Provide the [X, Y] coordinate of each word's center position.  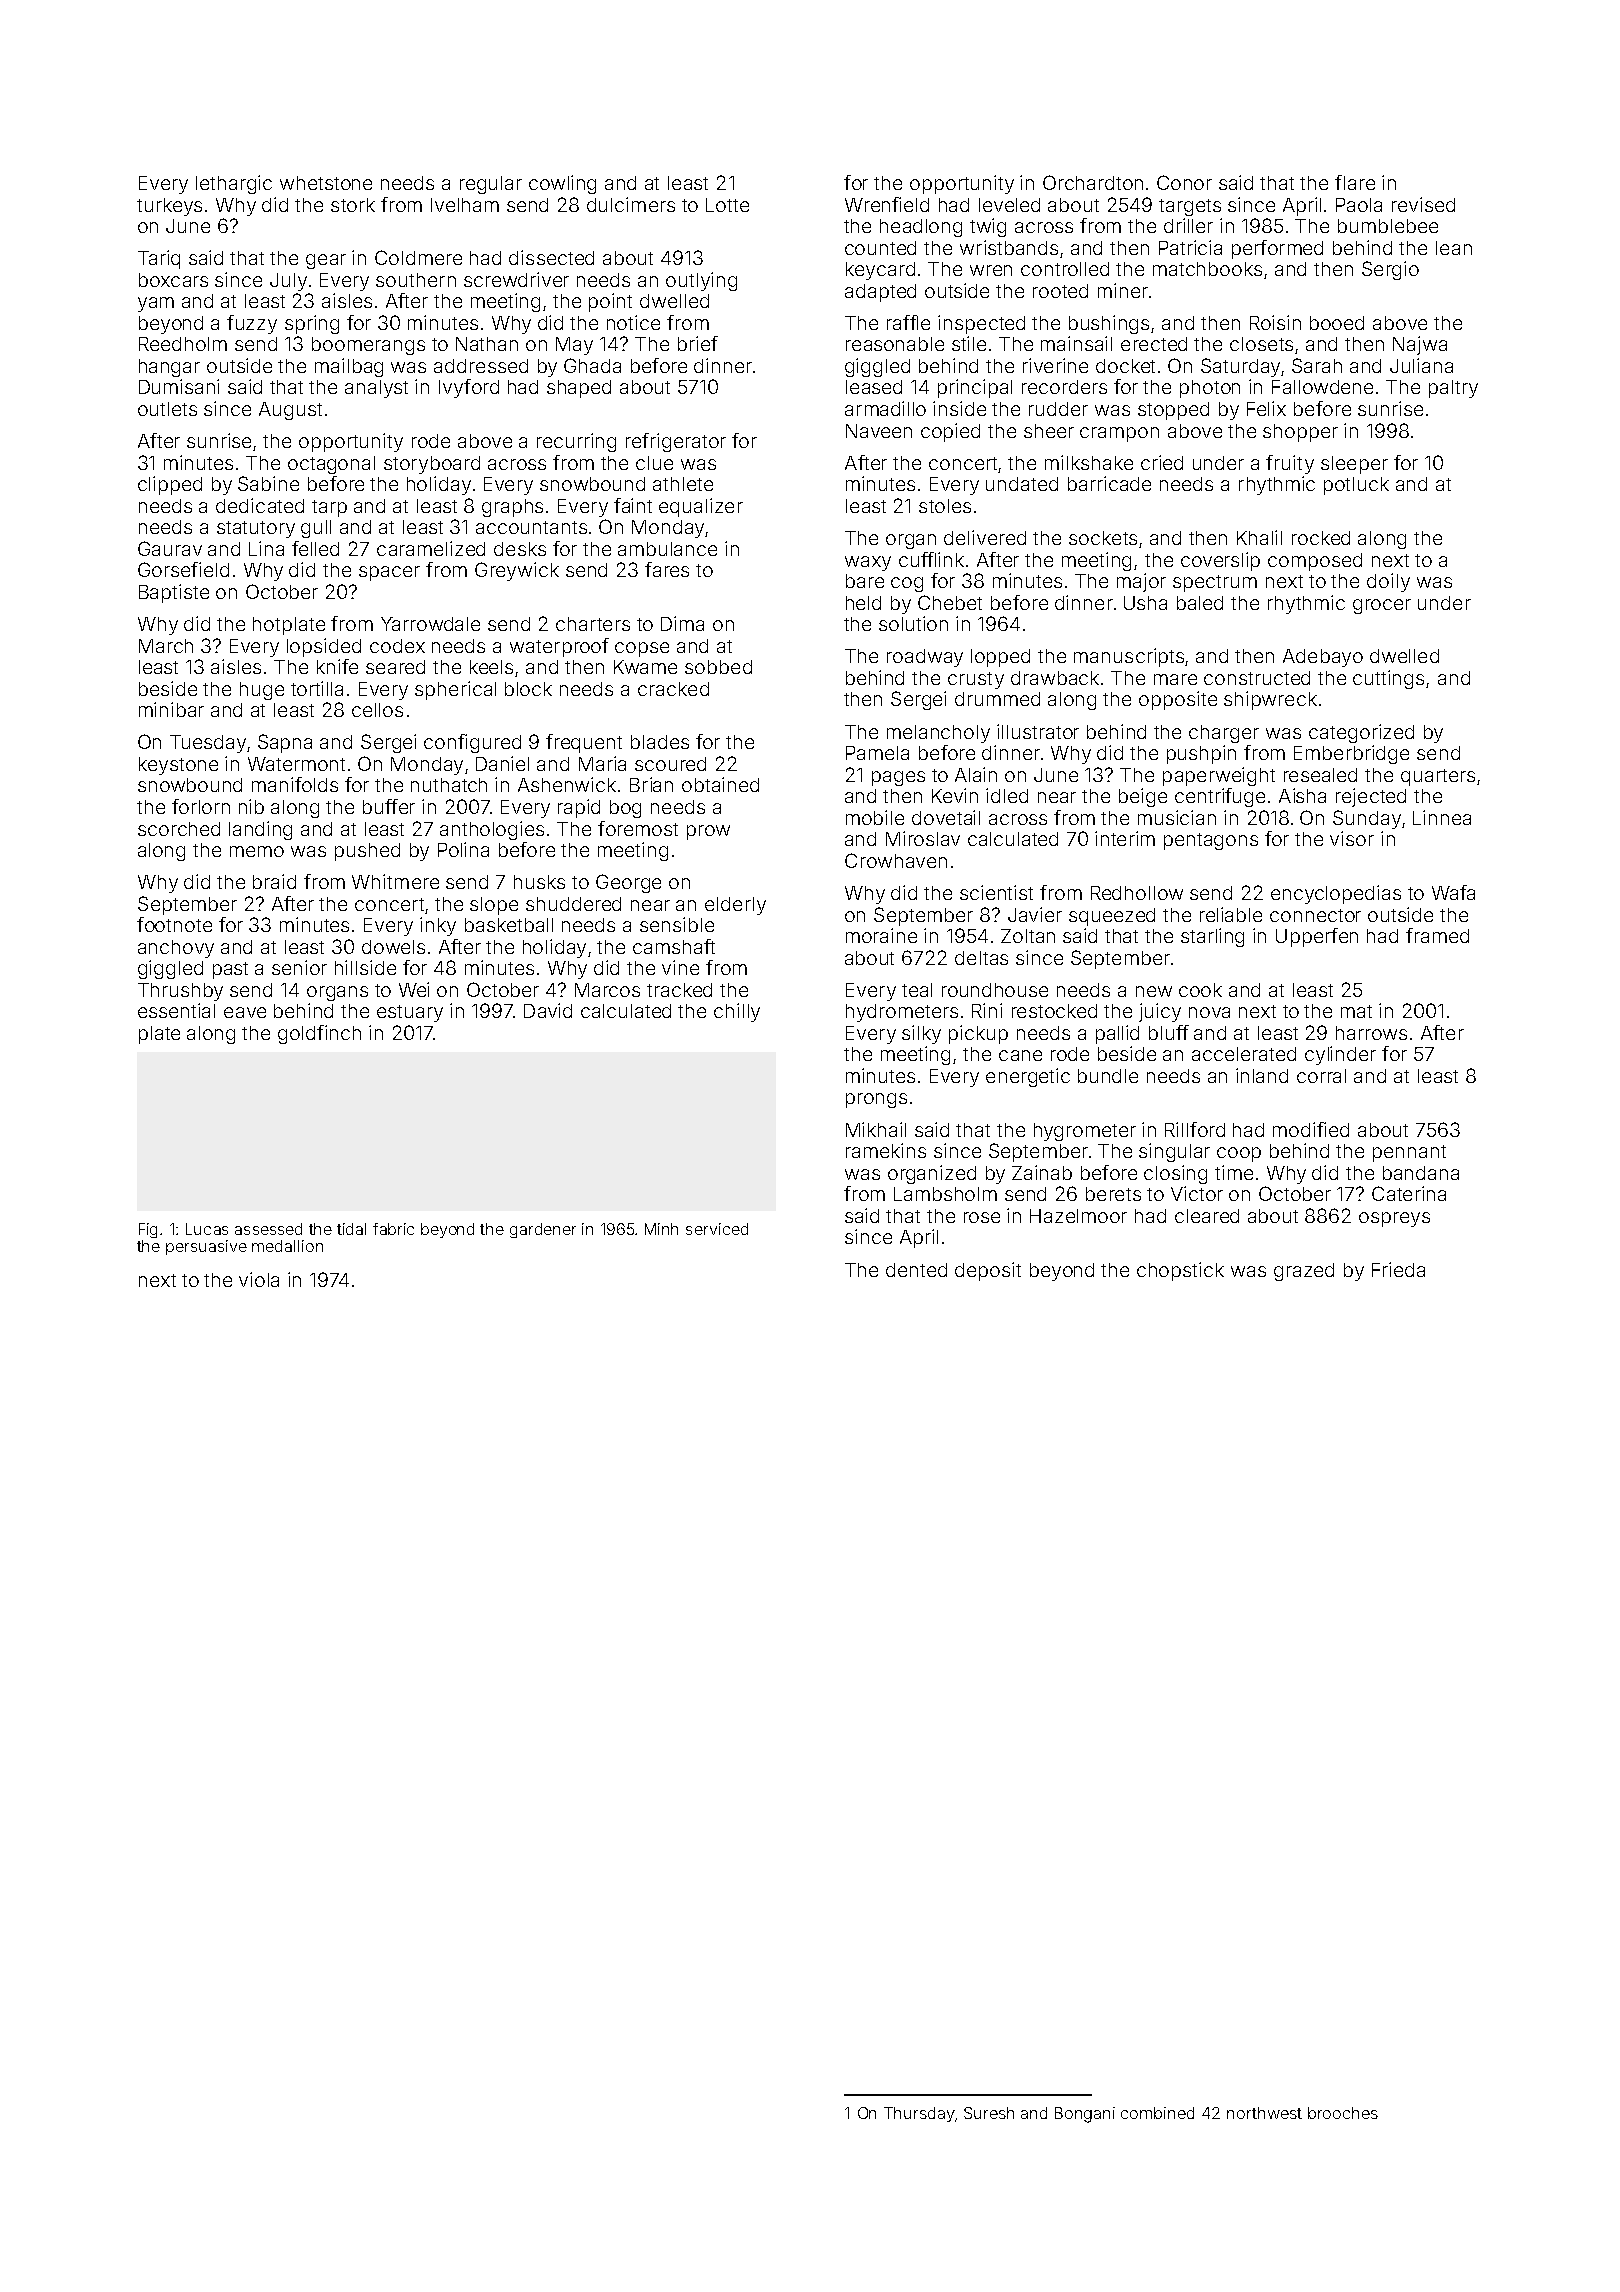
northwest [1264, 2113]
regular [491, 185]
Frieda [1398, 1269]
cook [1200, 990]
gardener [543, 1230]
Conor [1184, 182]
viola [259, 1279]
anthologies [492, 830]
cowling [562, 184]
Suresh [989, 2113]
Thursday [919, 2114]
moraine [881, 935]
